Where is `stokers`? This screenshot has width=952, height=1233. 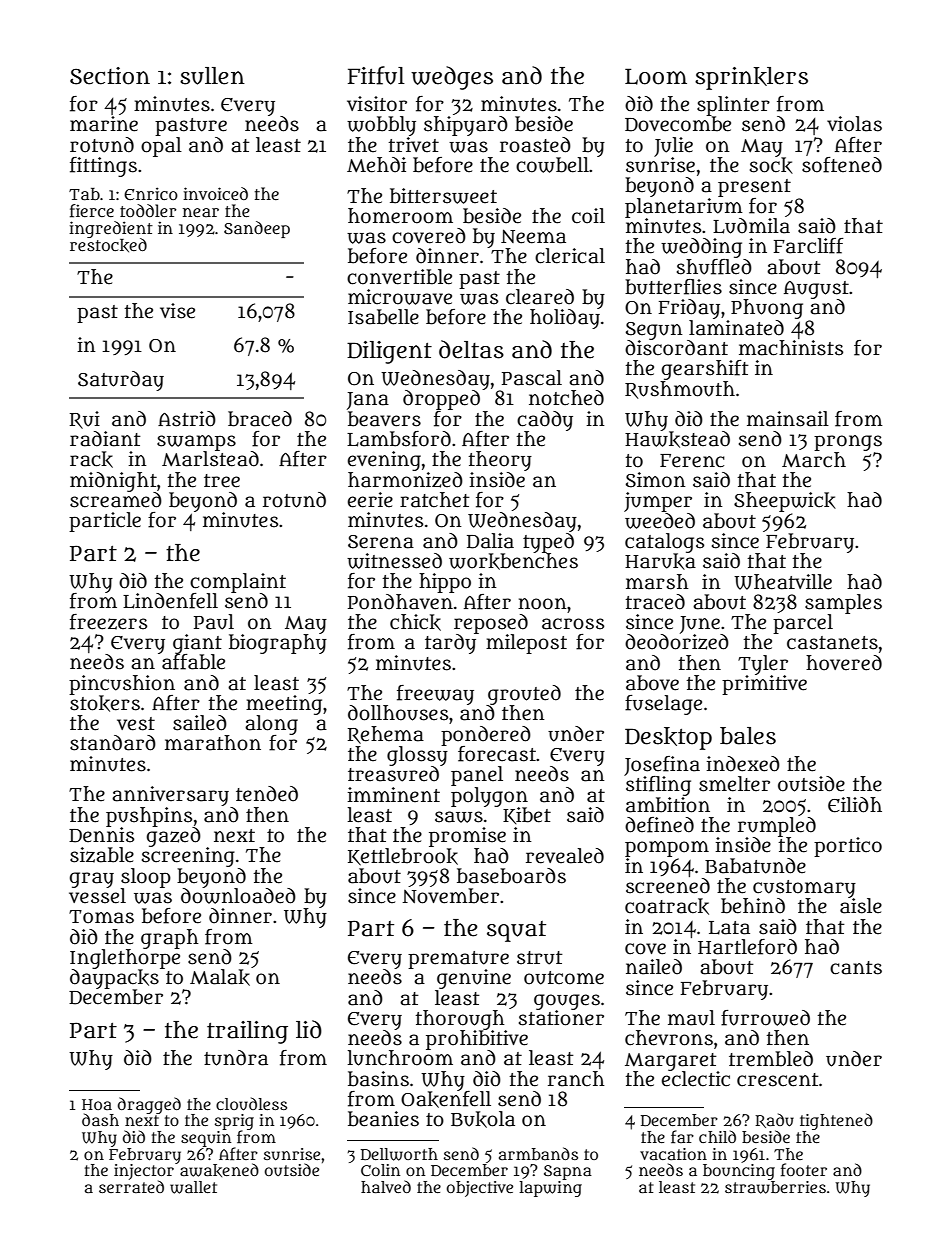
stokers is located at coordinates (105, 703).
